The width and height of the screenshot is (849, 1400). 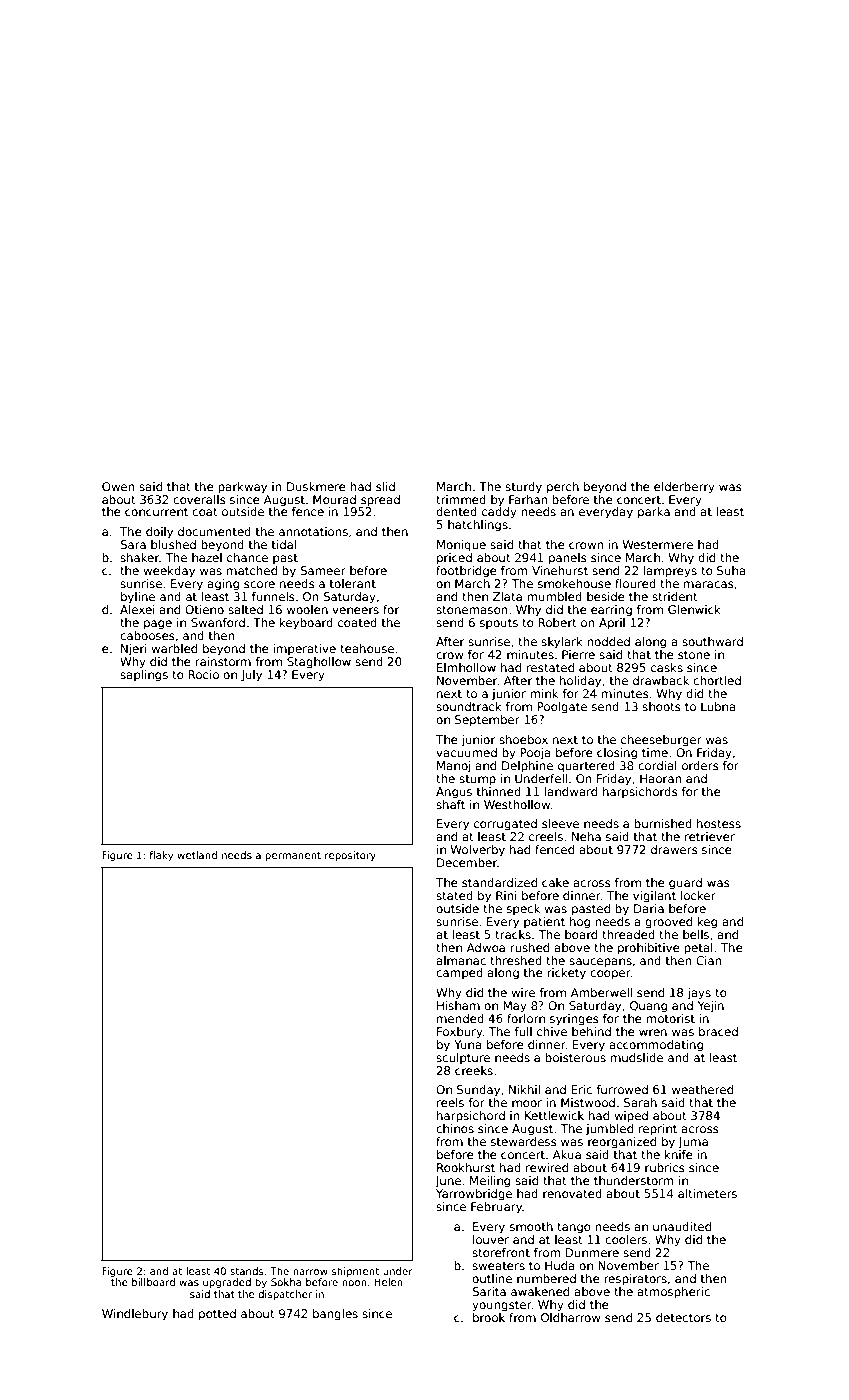 I want to click on bangles, so click(x=335, y=1315).
